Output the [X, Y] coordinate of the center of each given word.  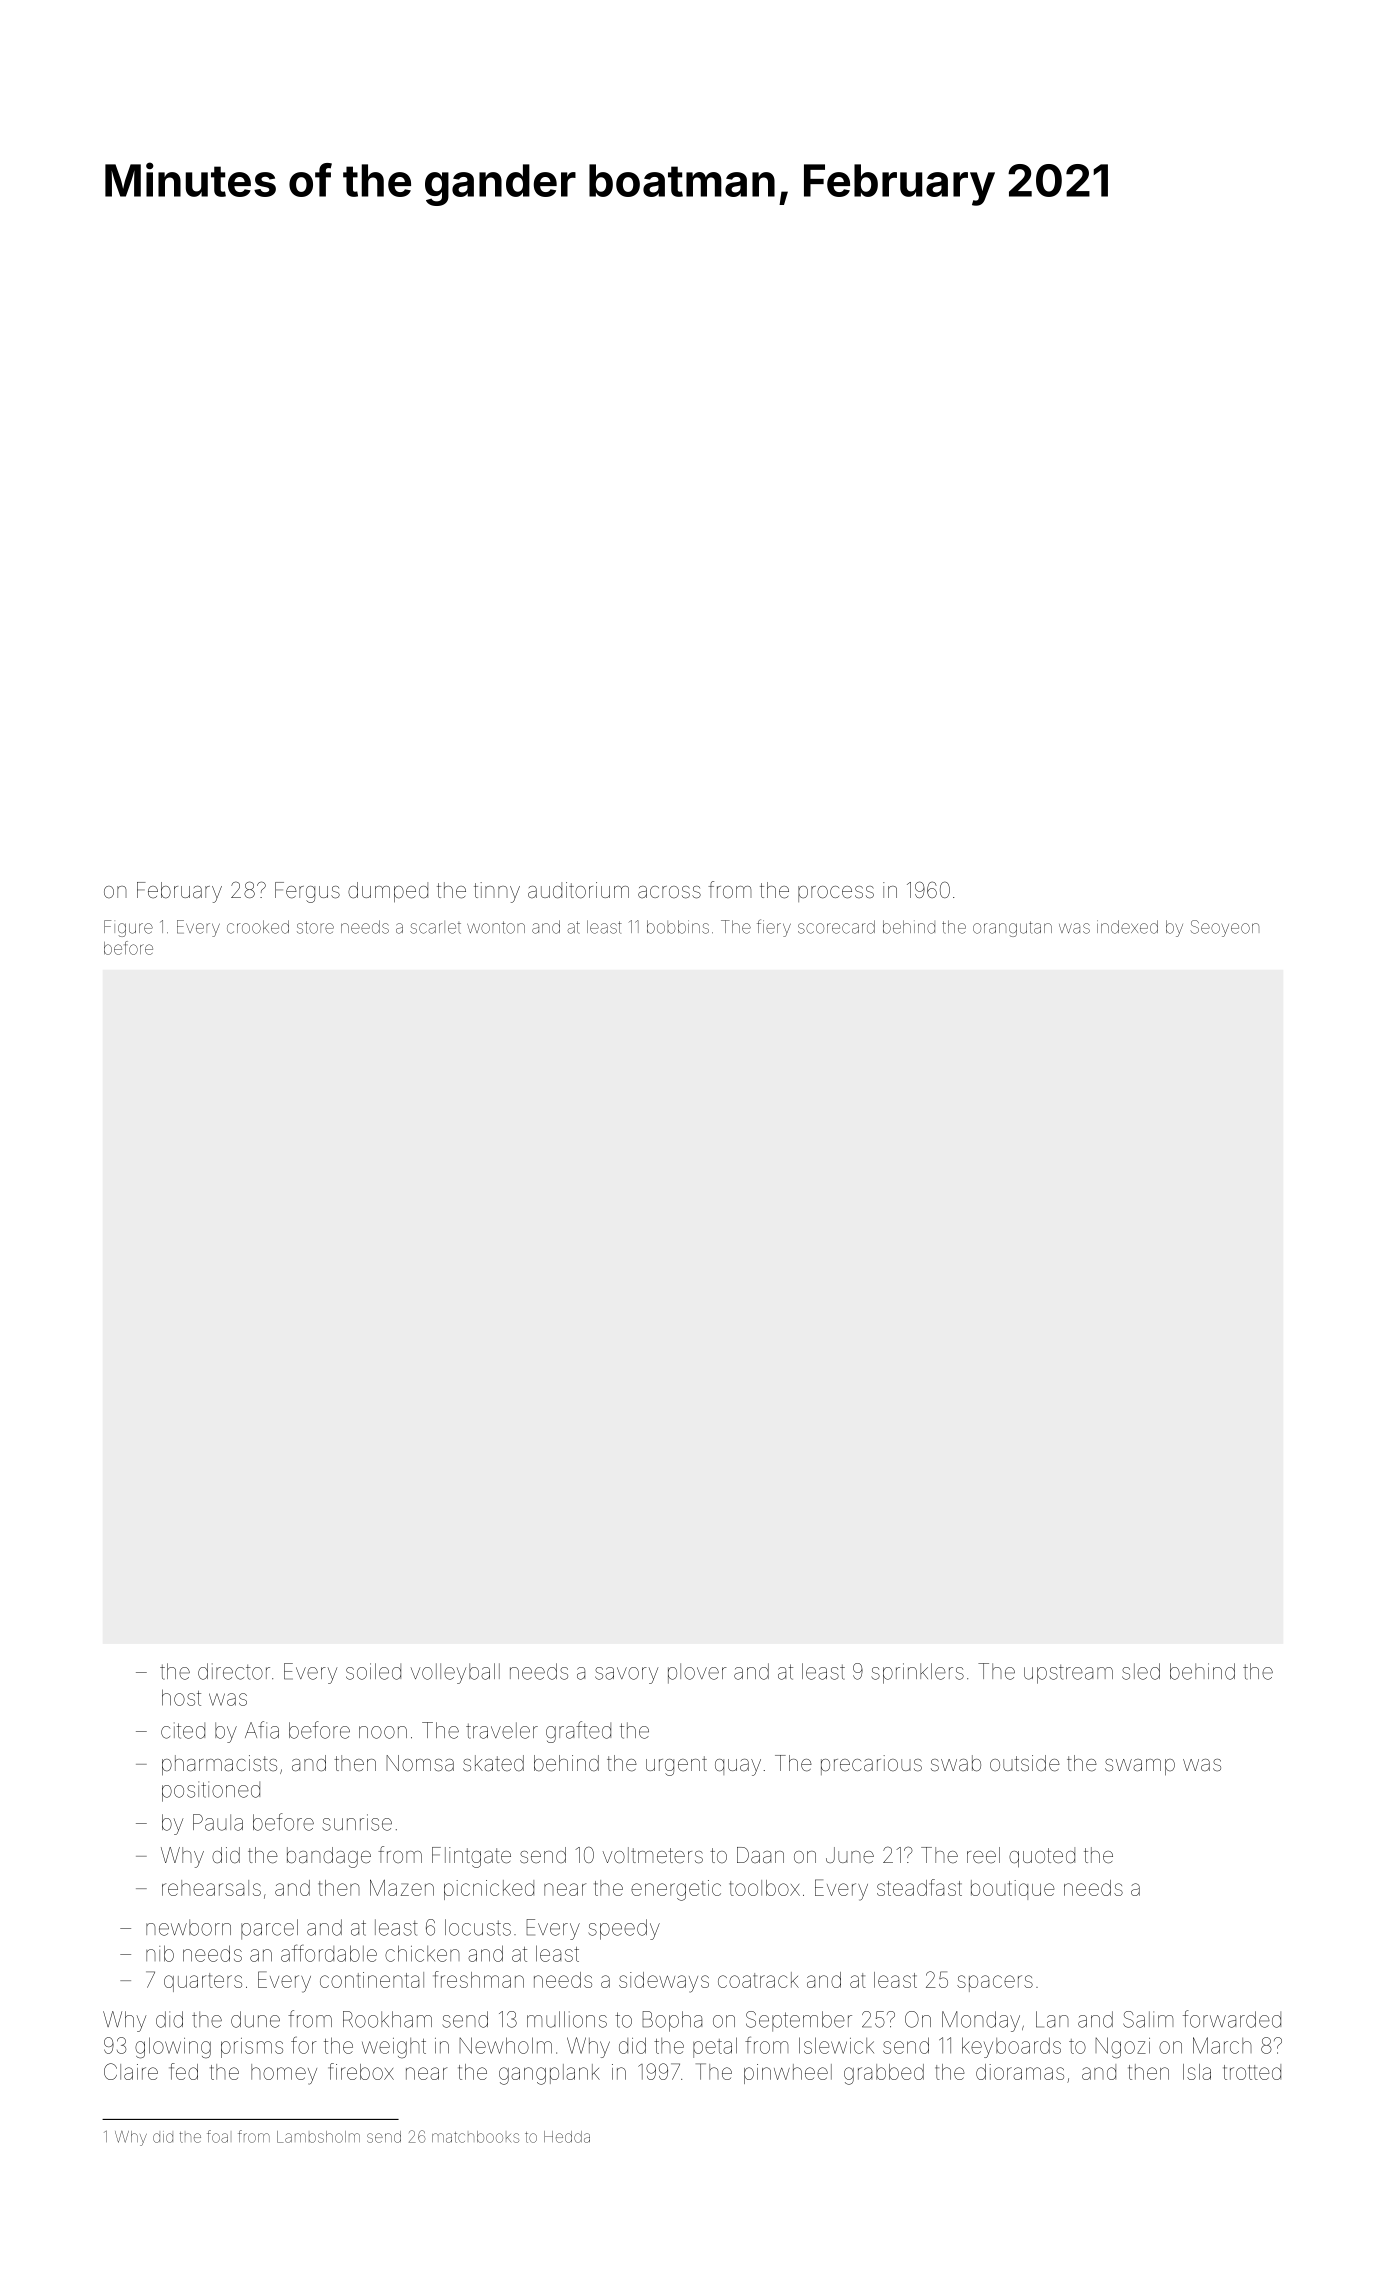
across [669, 892]
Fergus [307, 892]
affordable [329, 1953]
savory [626, 1675]
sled [1141, 1671]
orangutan [1012, 929]
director [234, 1671]
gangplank [549, 2074]
